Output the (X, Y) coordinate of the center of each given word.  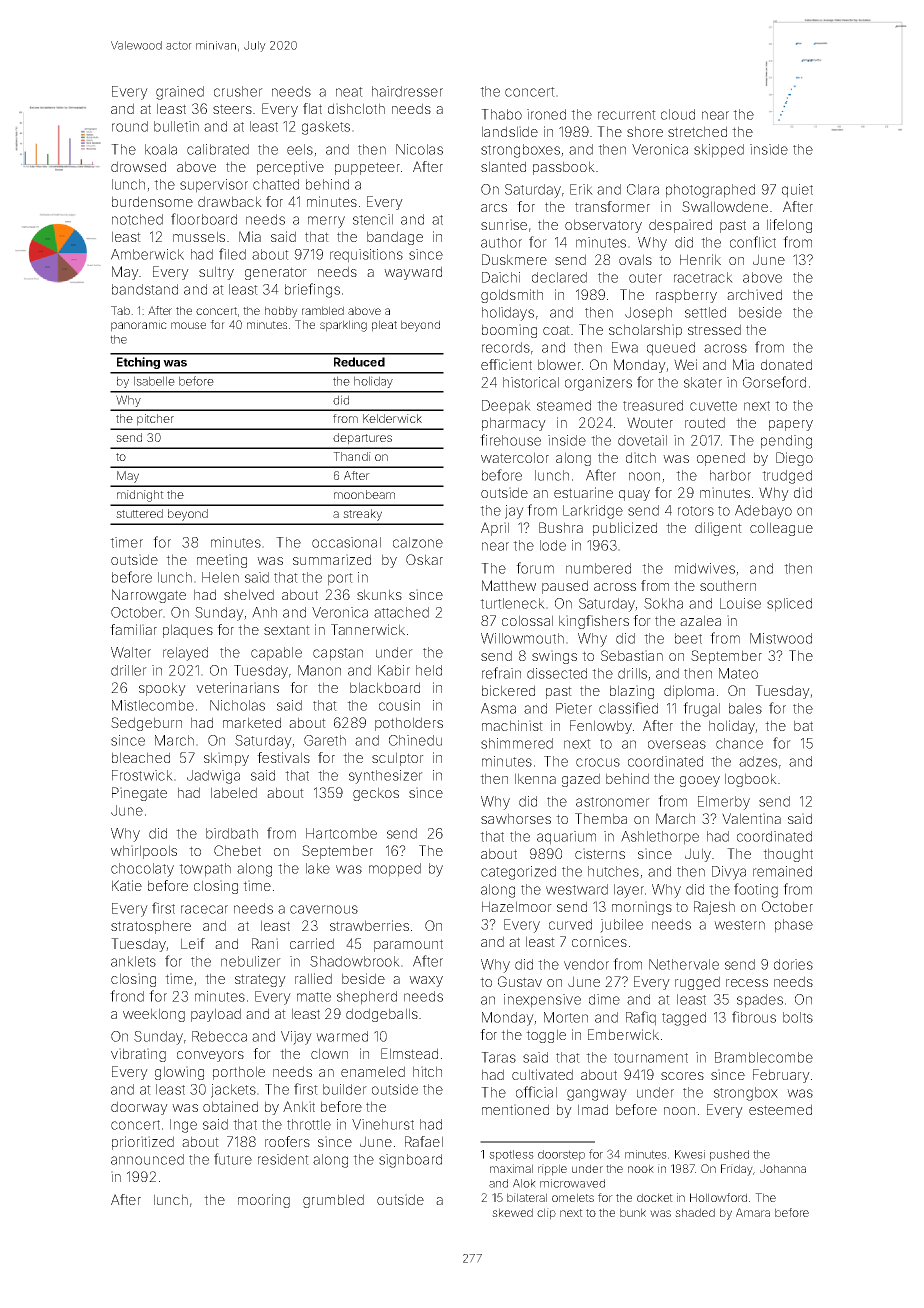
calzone (418, 542)
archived (754, 294)
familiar (133, 629)
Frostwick (142, 775)
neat (349, 92)
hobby (281, 312)
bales (745, 708)
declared (559, 277)
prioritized (143, 1143)
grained (180, 93)
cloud (678, 114)
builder (345, 1089)
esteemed (780, 1109)
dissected (557, 673)
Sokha (663, 603)
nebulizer (251, 961)
